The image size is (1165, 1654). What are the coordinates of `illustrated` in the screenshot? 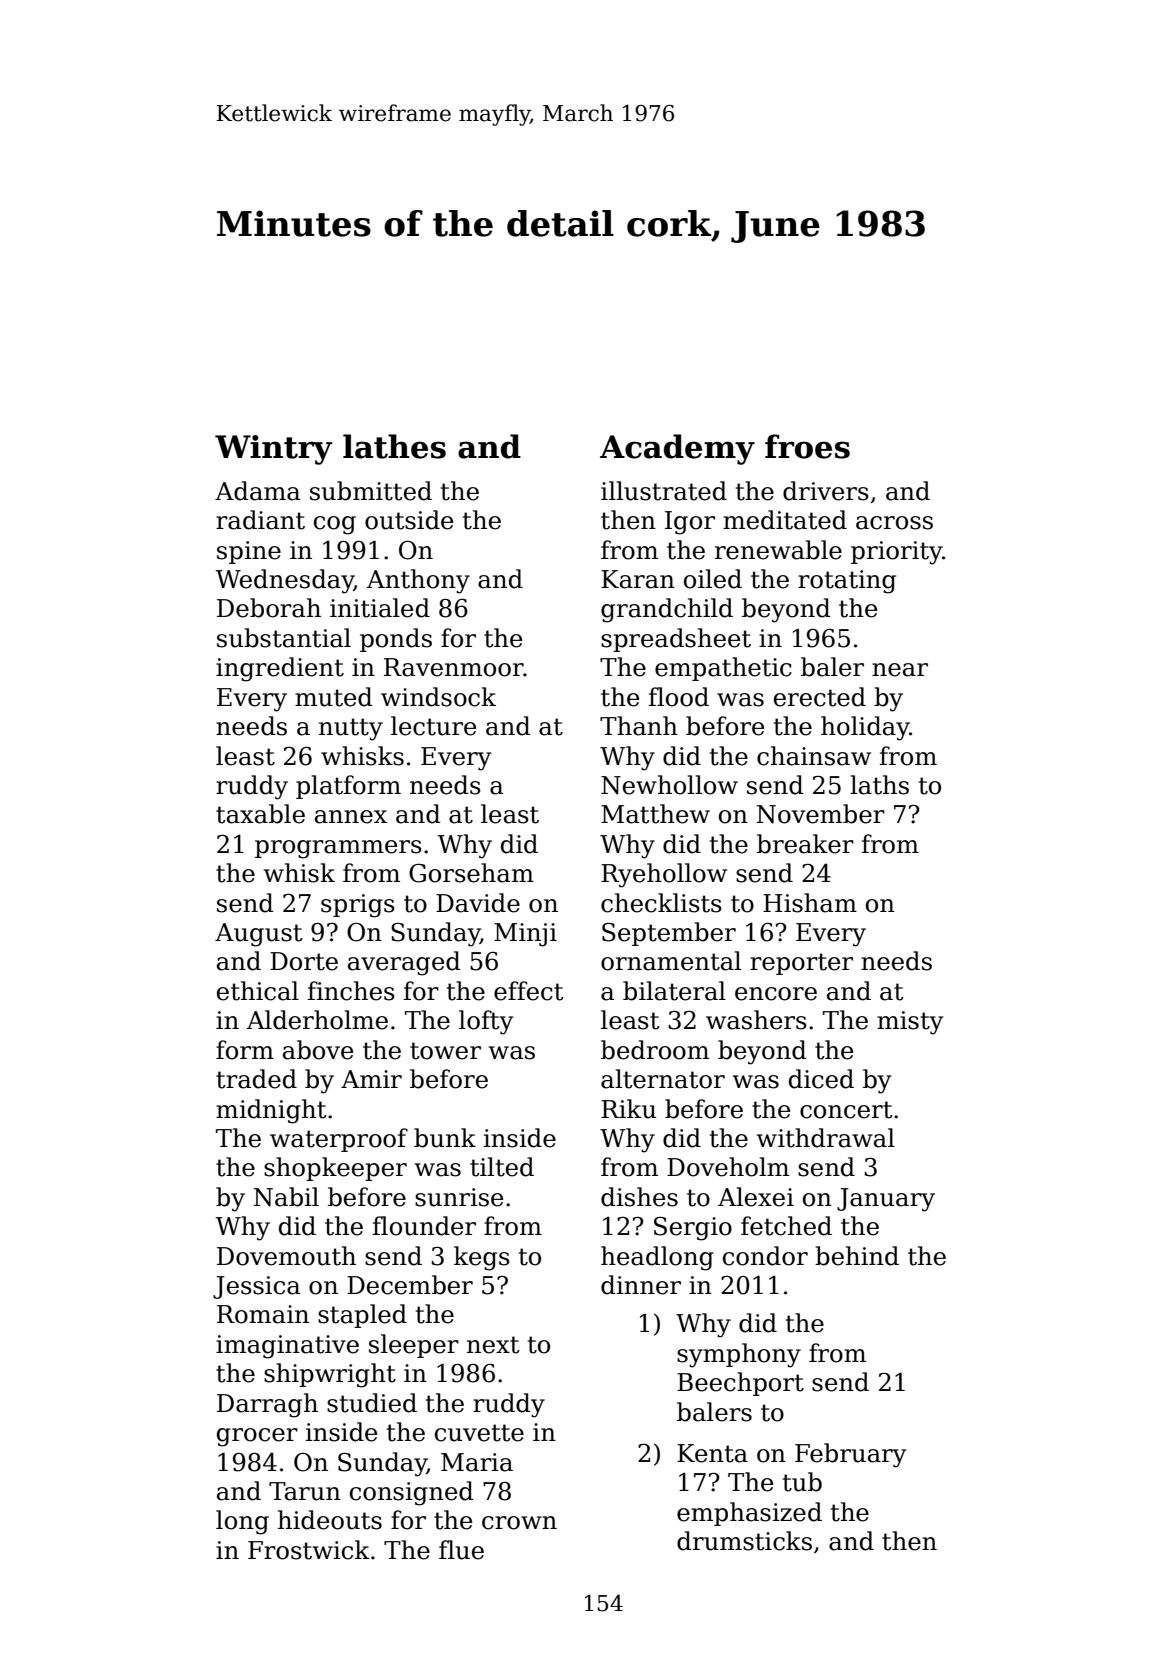 It's located at (664, 491).
